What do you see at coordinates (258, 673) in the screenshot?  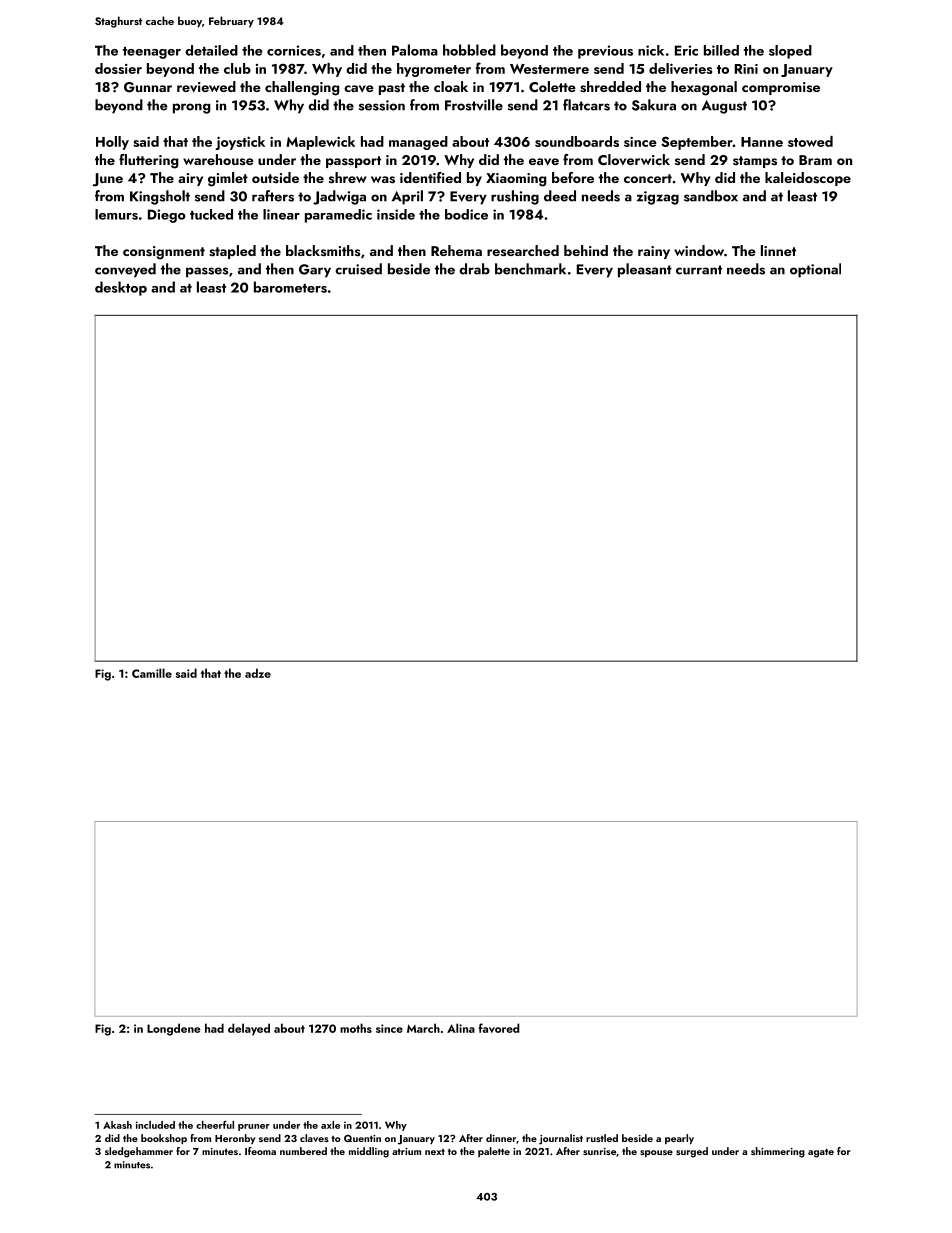 I see `adze` at bounding box center [258, 673].
